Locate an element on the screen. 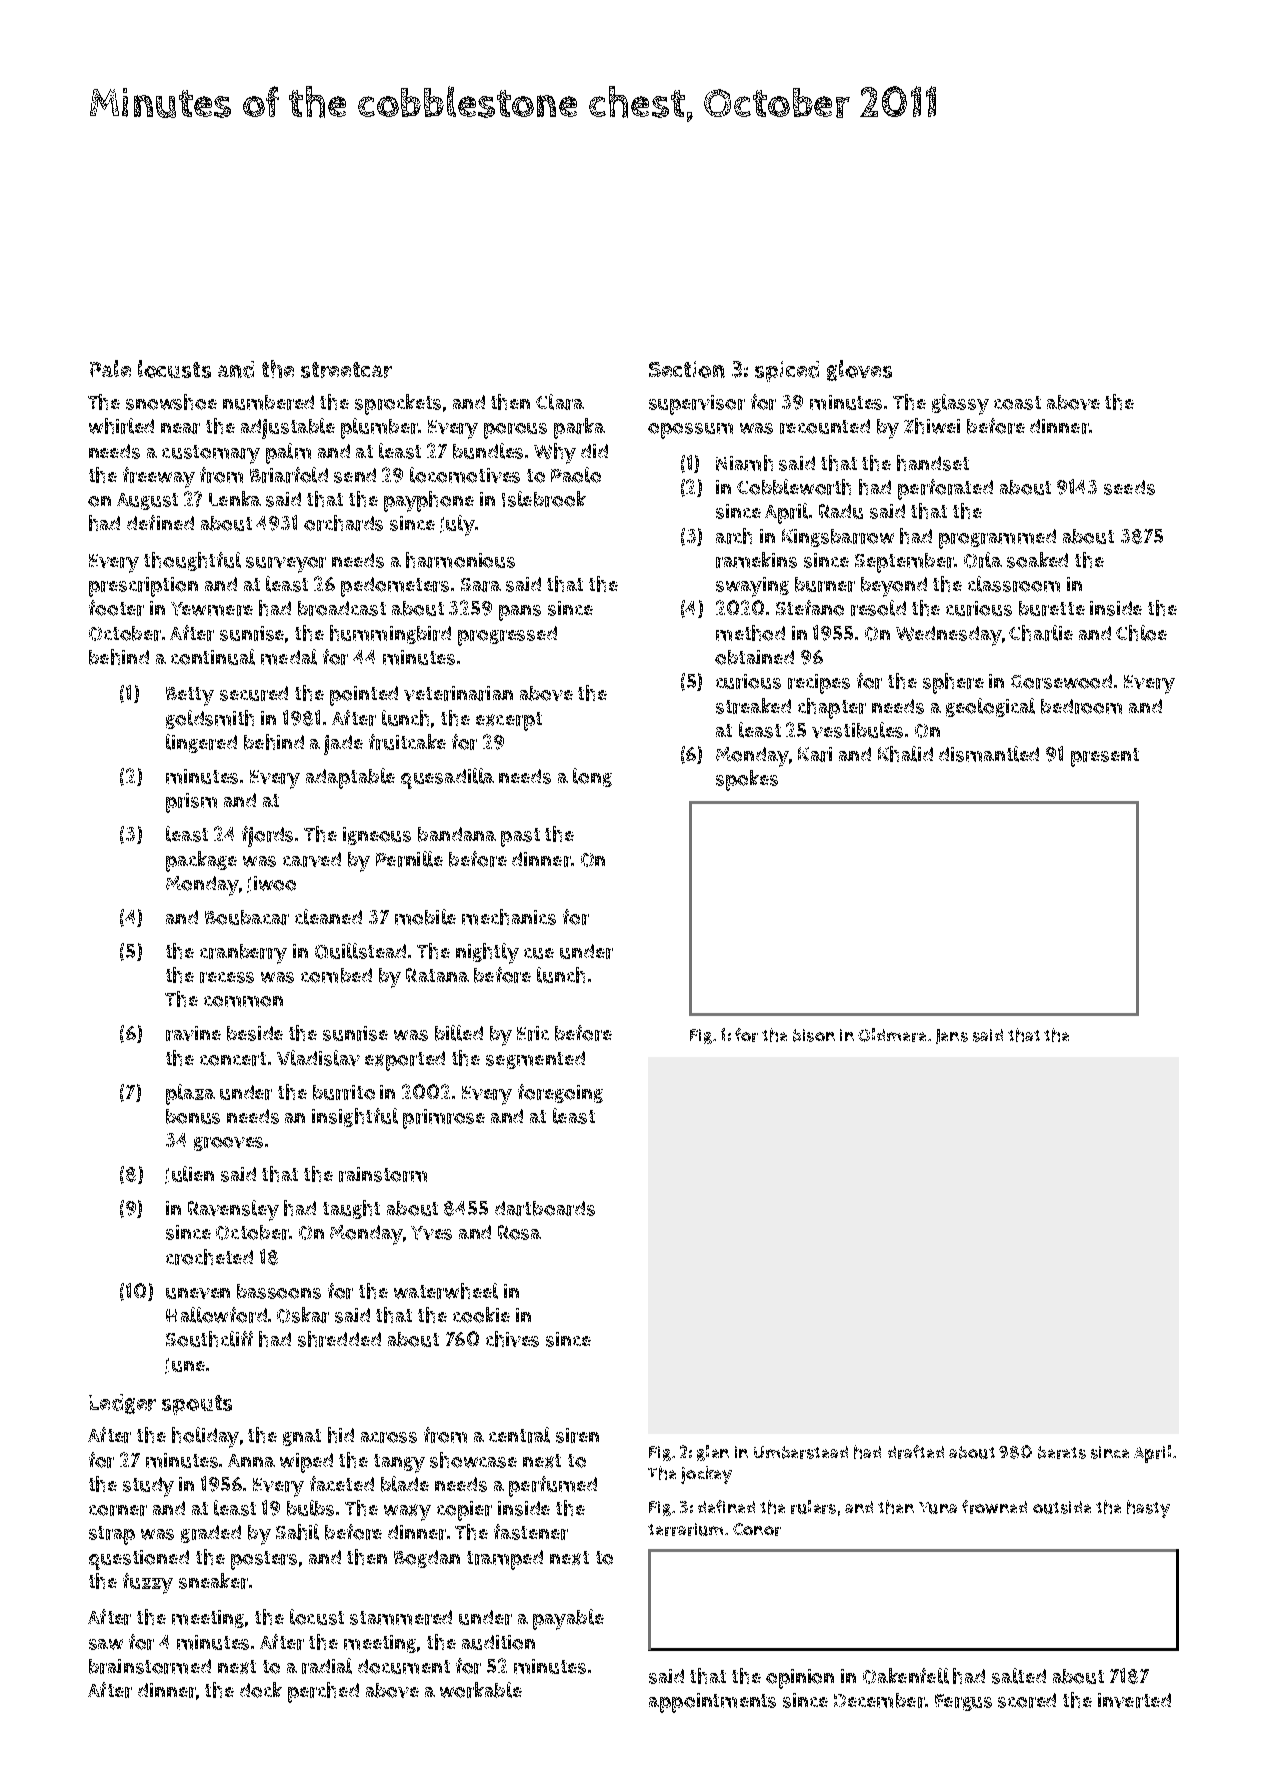  ravine is located at coordinates (193, 1033).
